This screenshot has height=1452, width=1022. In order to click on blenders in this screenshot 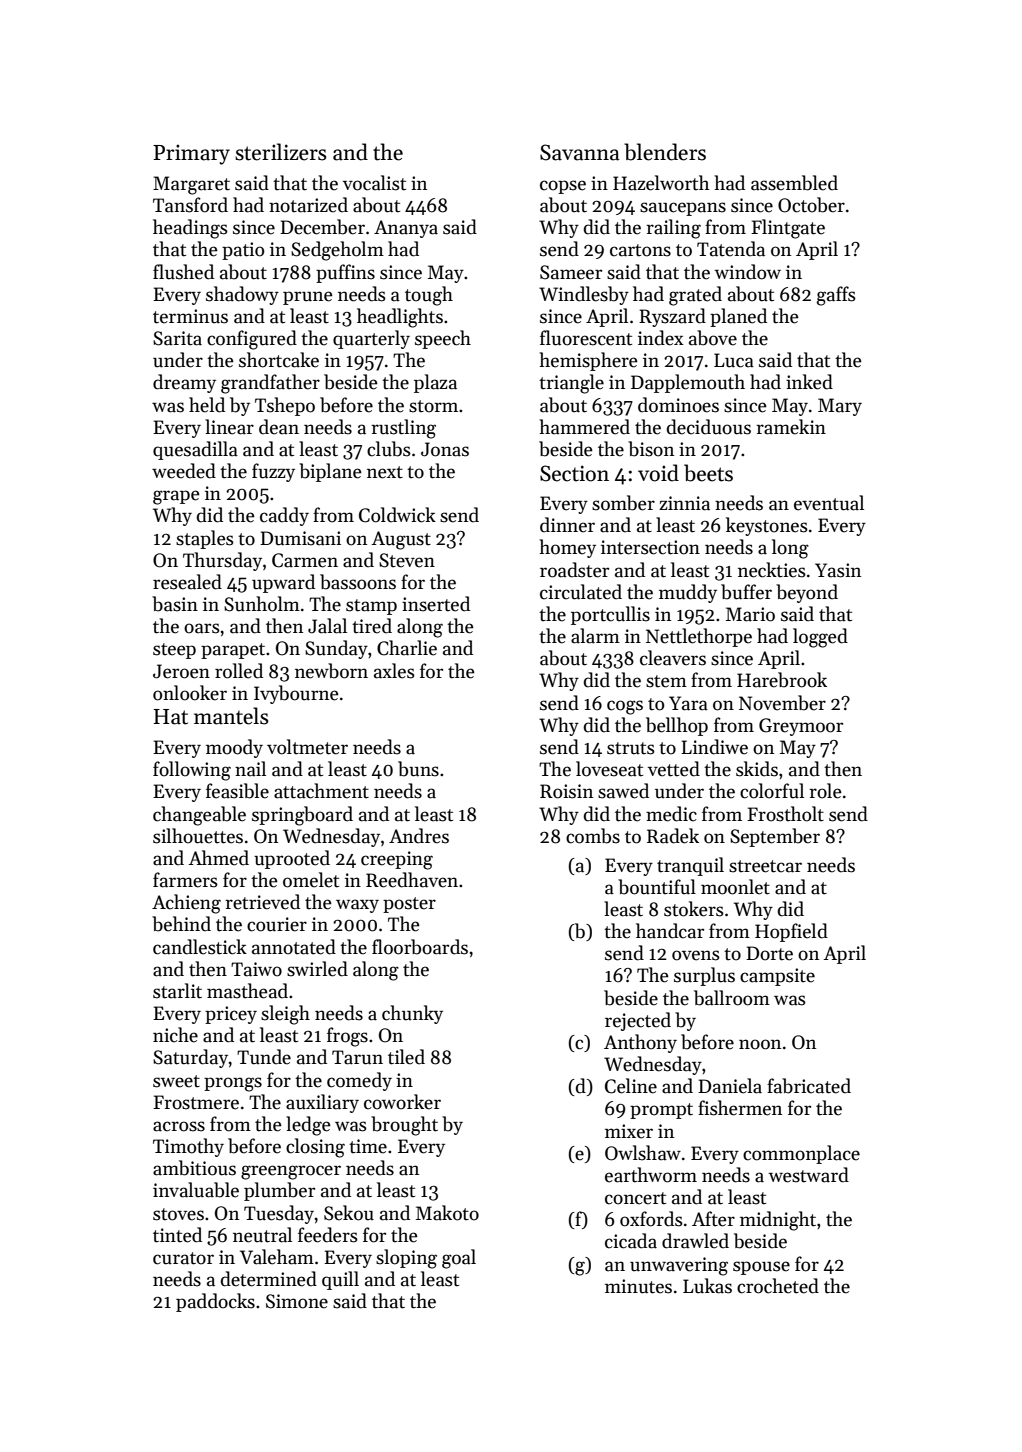, I will do `click(665, 152)`.
